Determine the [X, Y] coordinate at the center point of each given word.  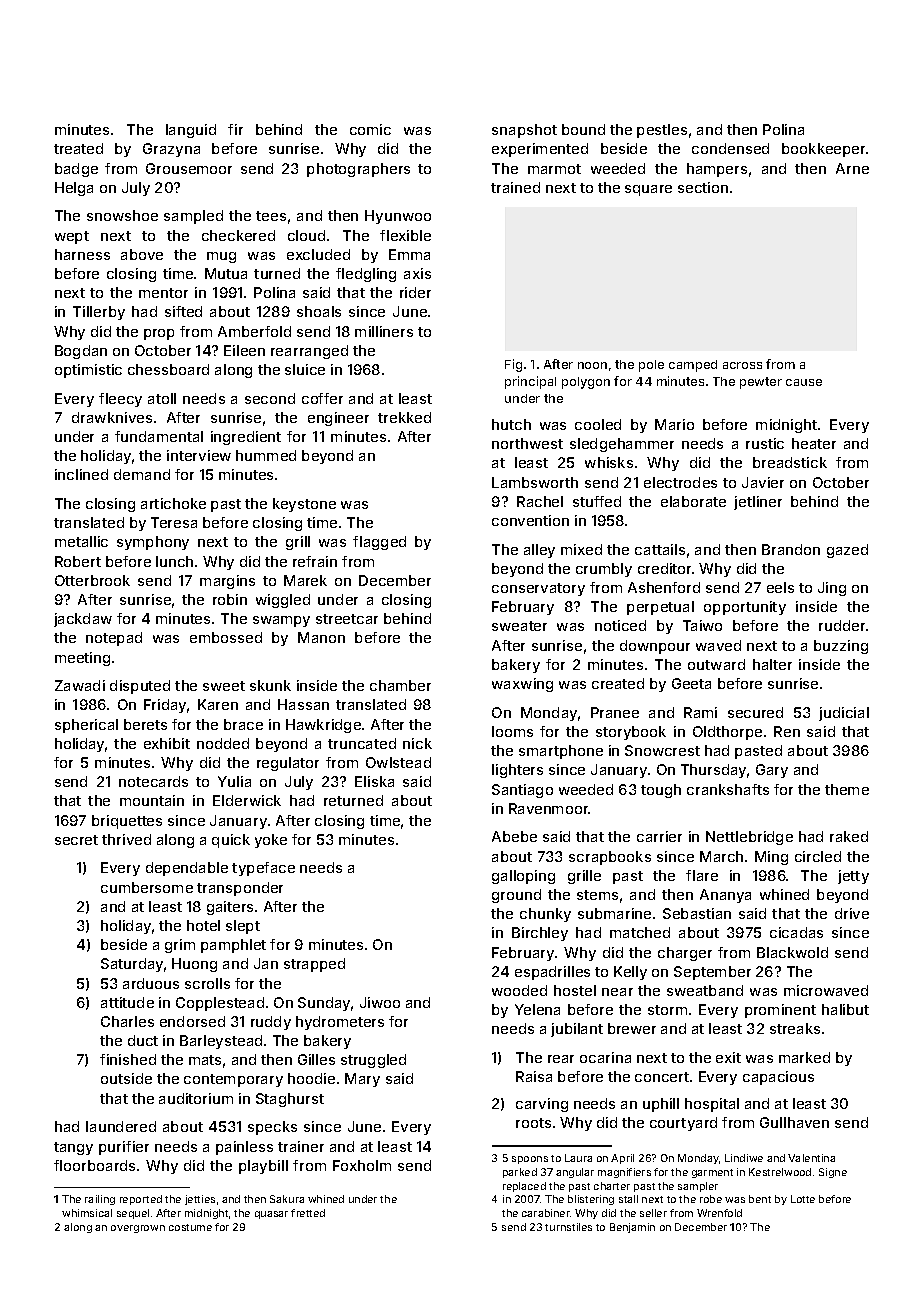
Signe [833, 1173]
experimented [540, 150]
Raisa [534, 1076]
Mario [674, 424]
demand [142, 474]
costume [190, 1227]
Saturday [132, 965]
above [142, 254]
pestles [662, 131]
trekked [404, 417]
